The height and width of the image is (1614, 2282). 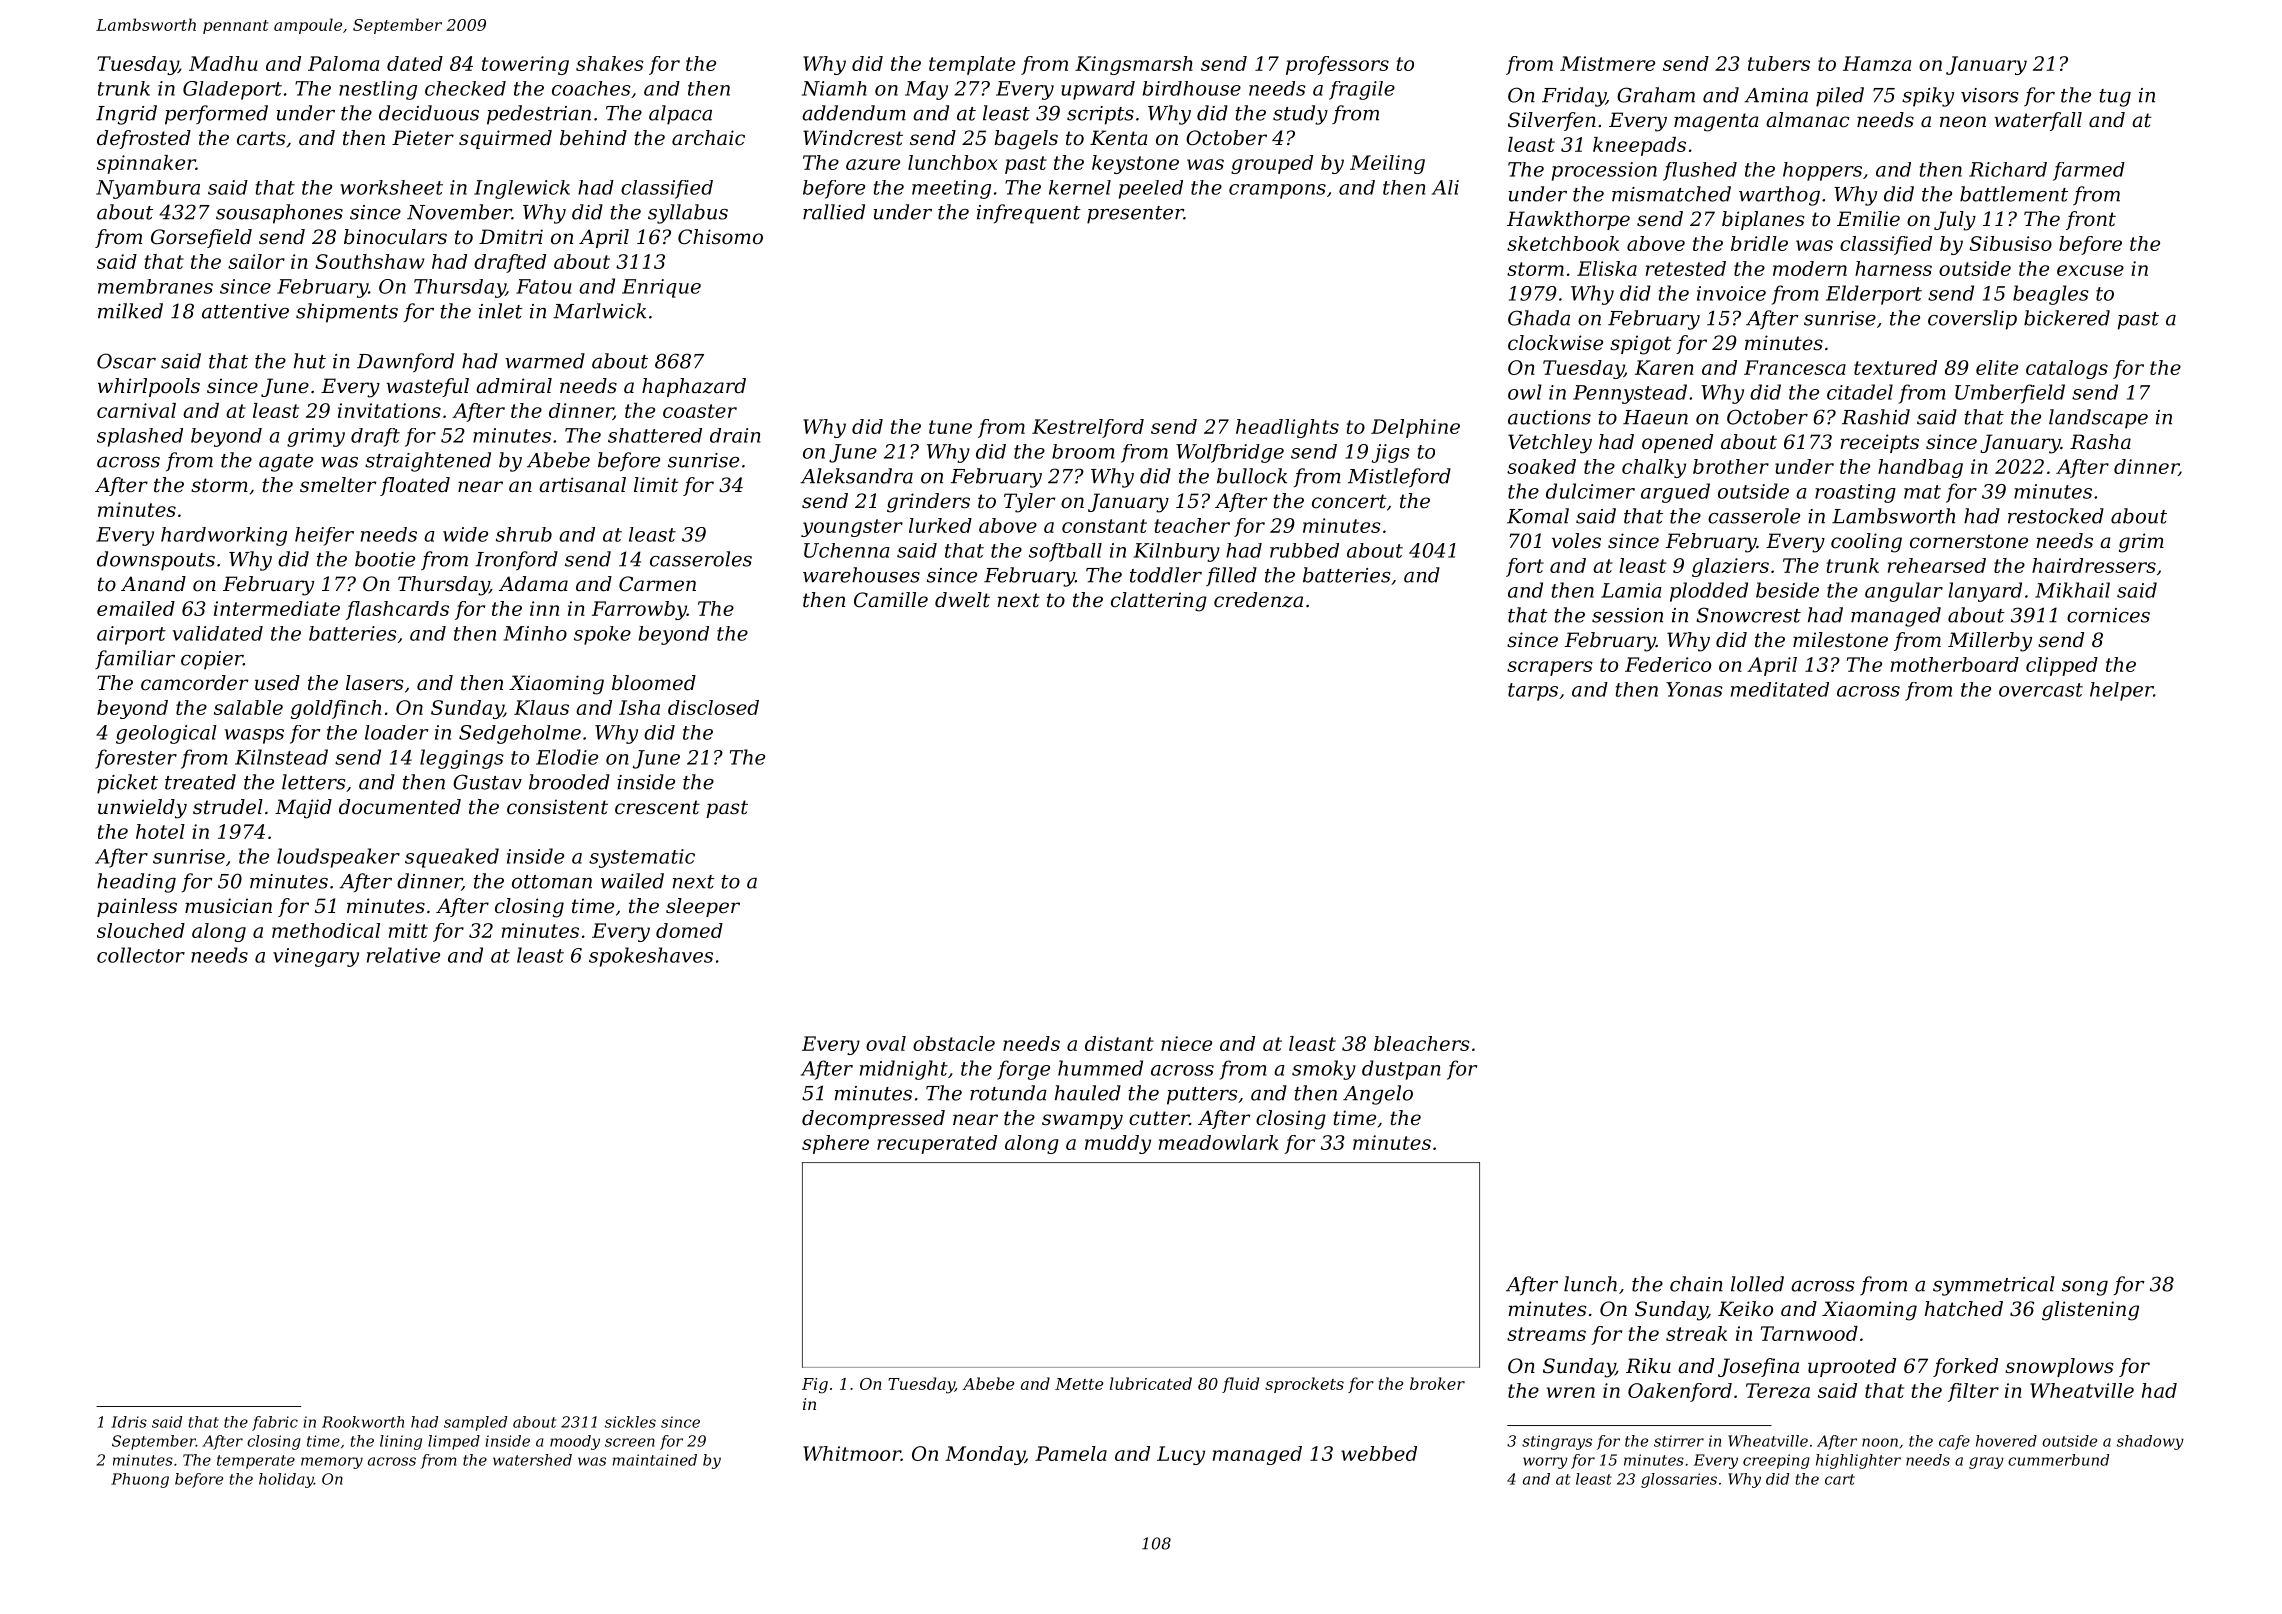 I want to click on helper, so click(x=2122, y=691).
